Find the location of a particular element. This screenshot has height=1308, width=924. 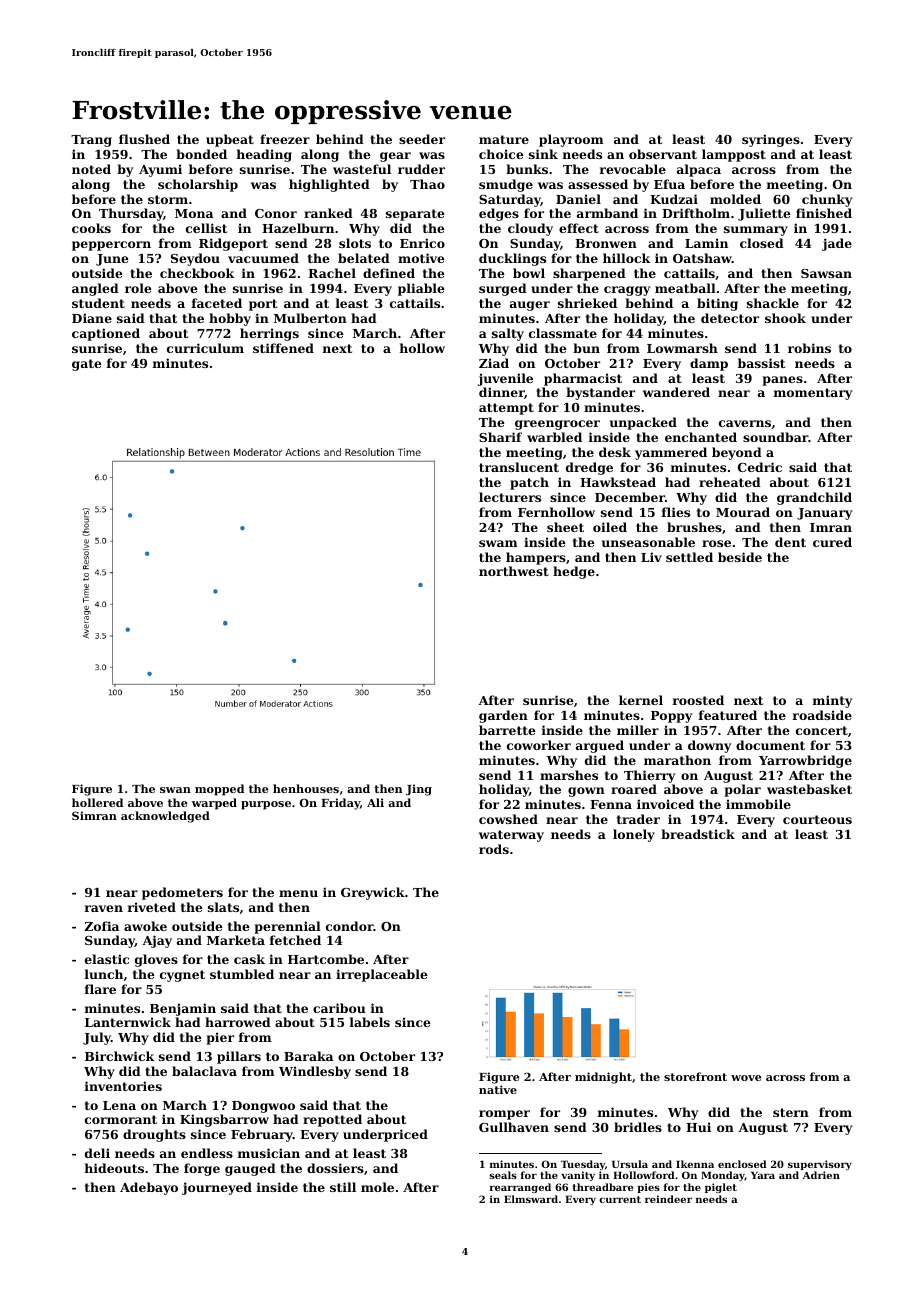

breadstick is located at coordinates (698, 834).
